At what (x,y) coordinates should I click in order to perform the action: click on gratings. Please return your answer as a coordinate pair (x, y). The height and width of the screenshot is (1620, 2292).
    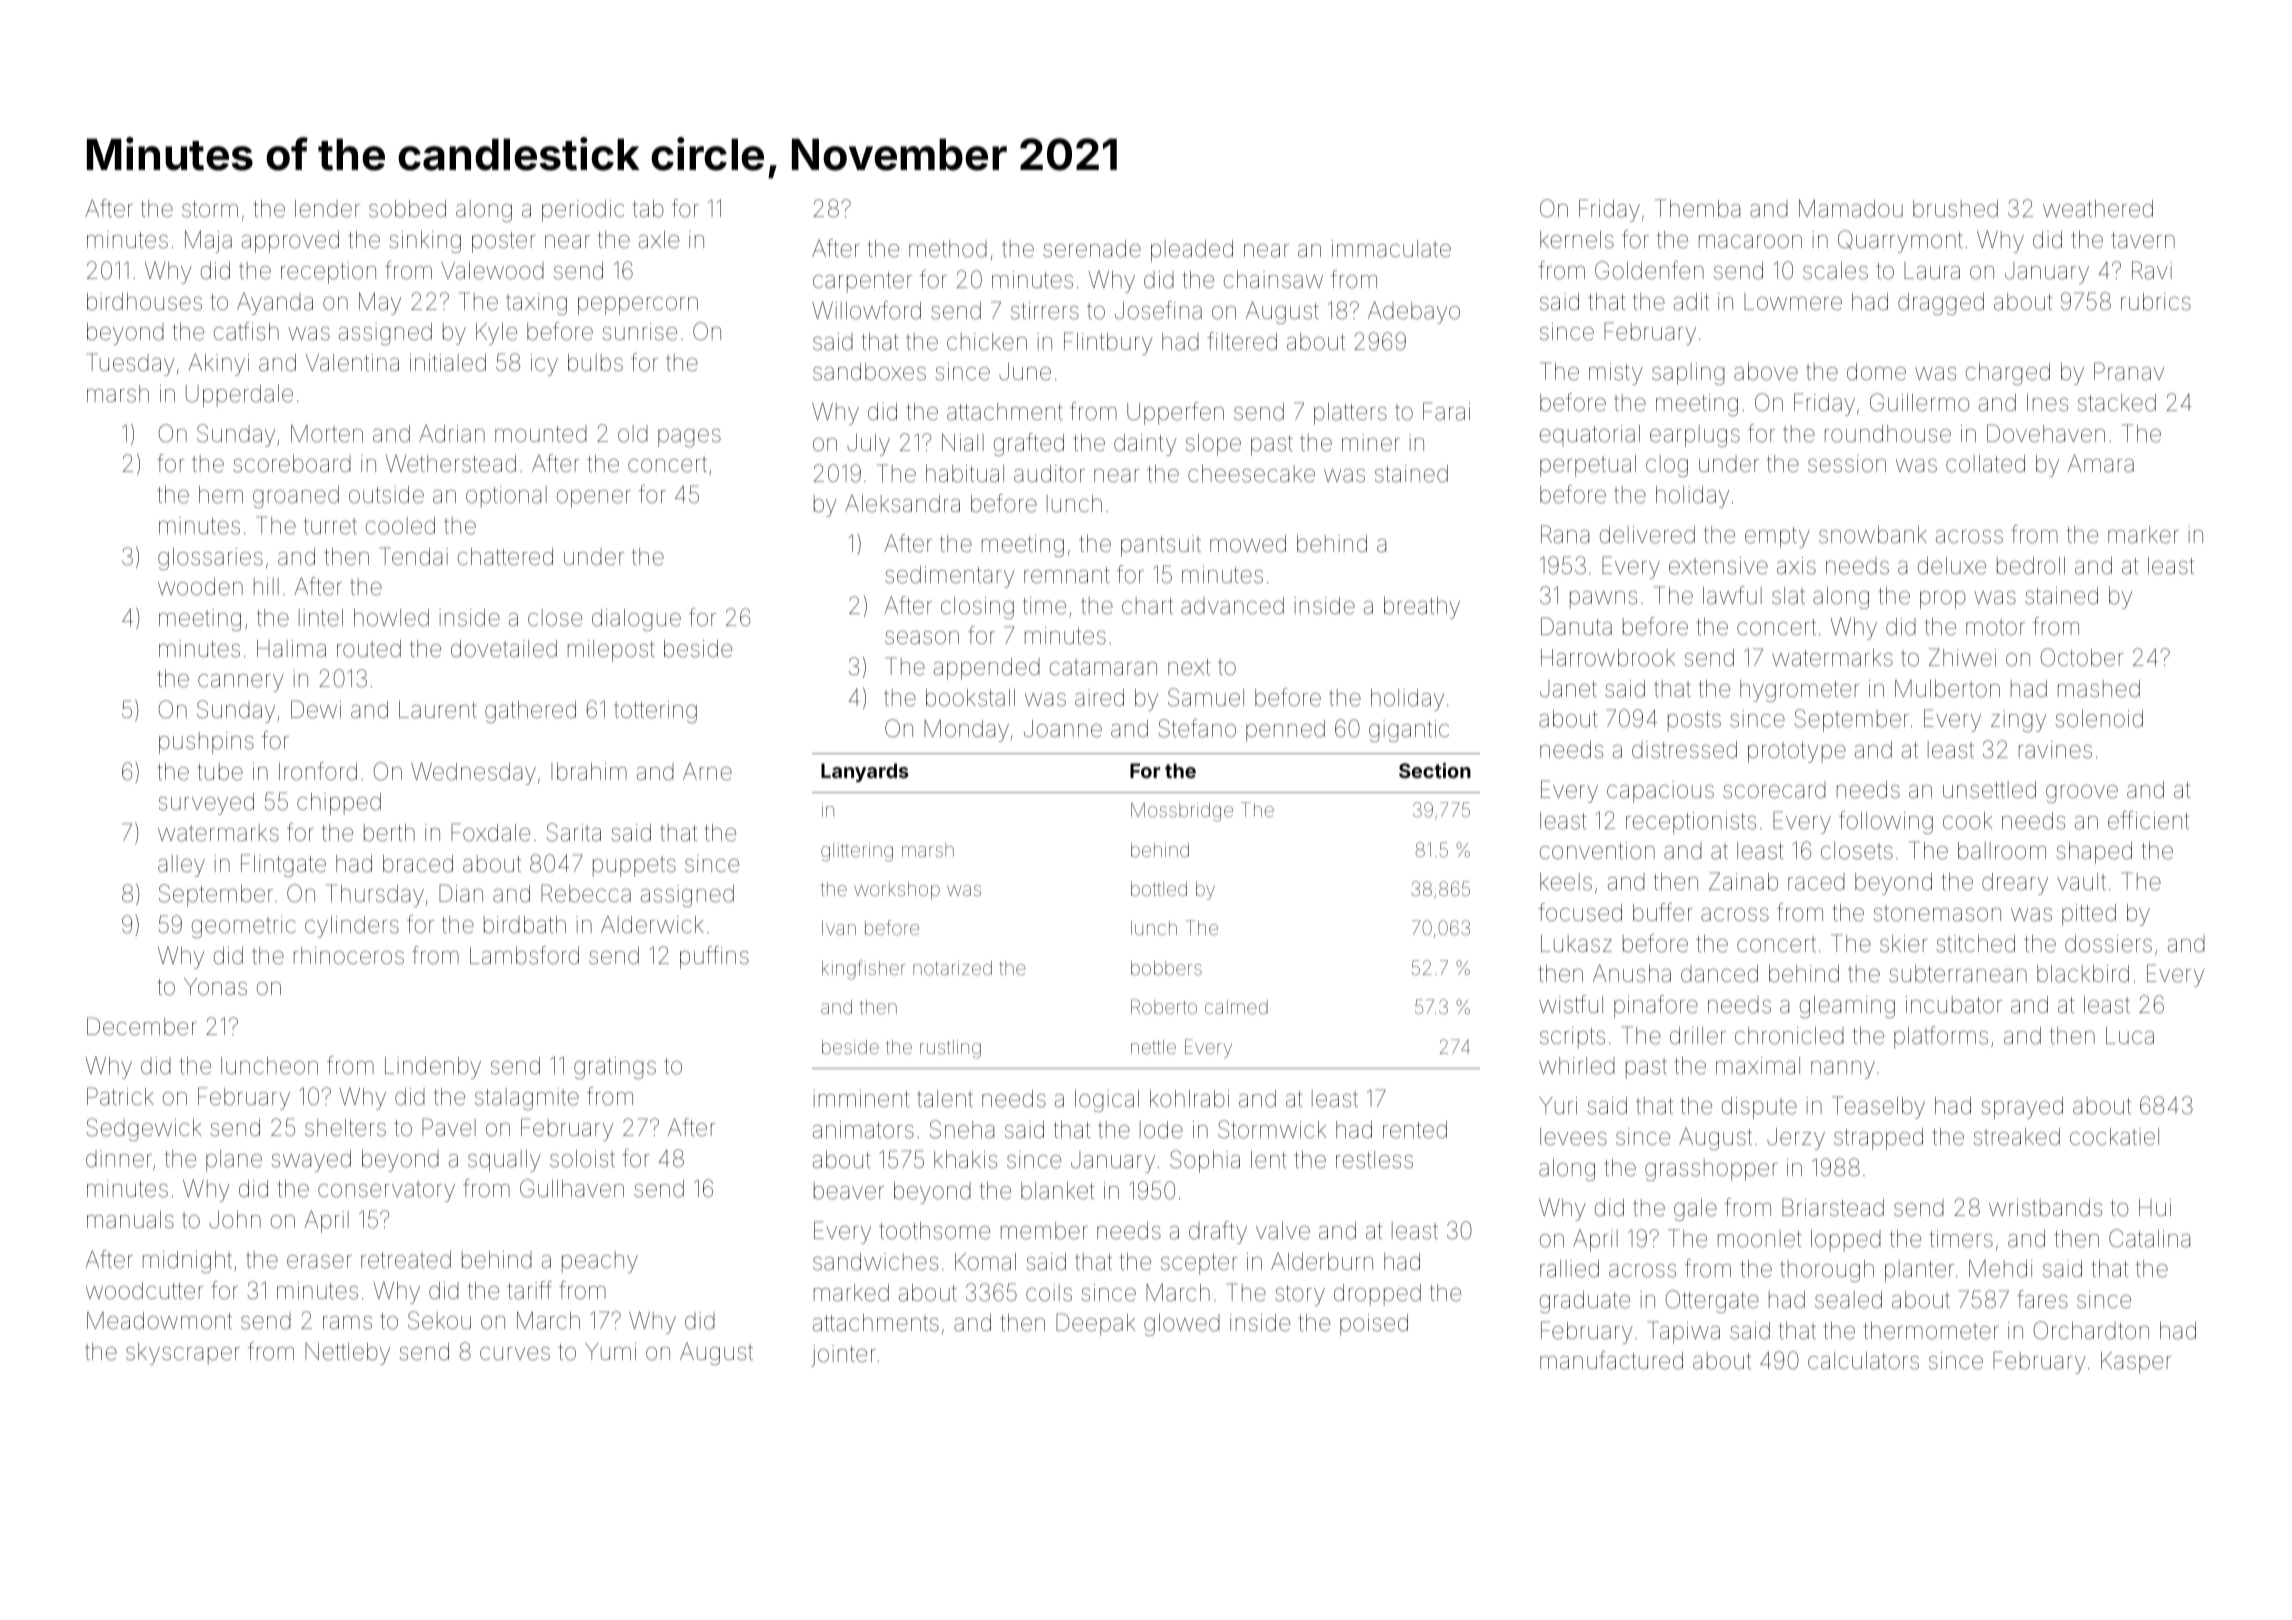
    Looking at the image, I should click on (615, 1068).
